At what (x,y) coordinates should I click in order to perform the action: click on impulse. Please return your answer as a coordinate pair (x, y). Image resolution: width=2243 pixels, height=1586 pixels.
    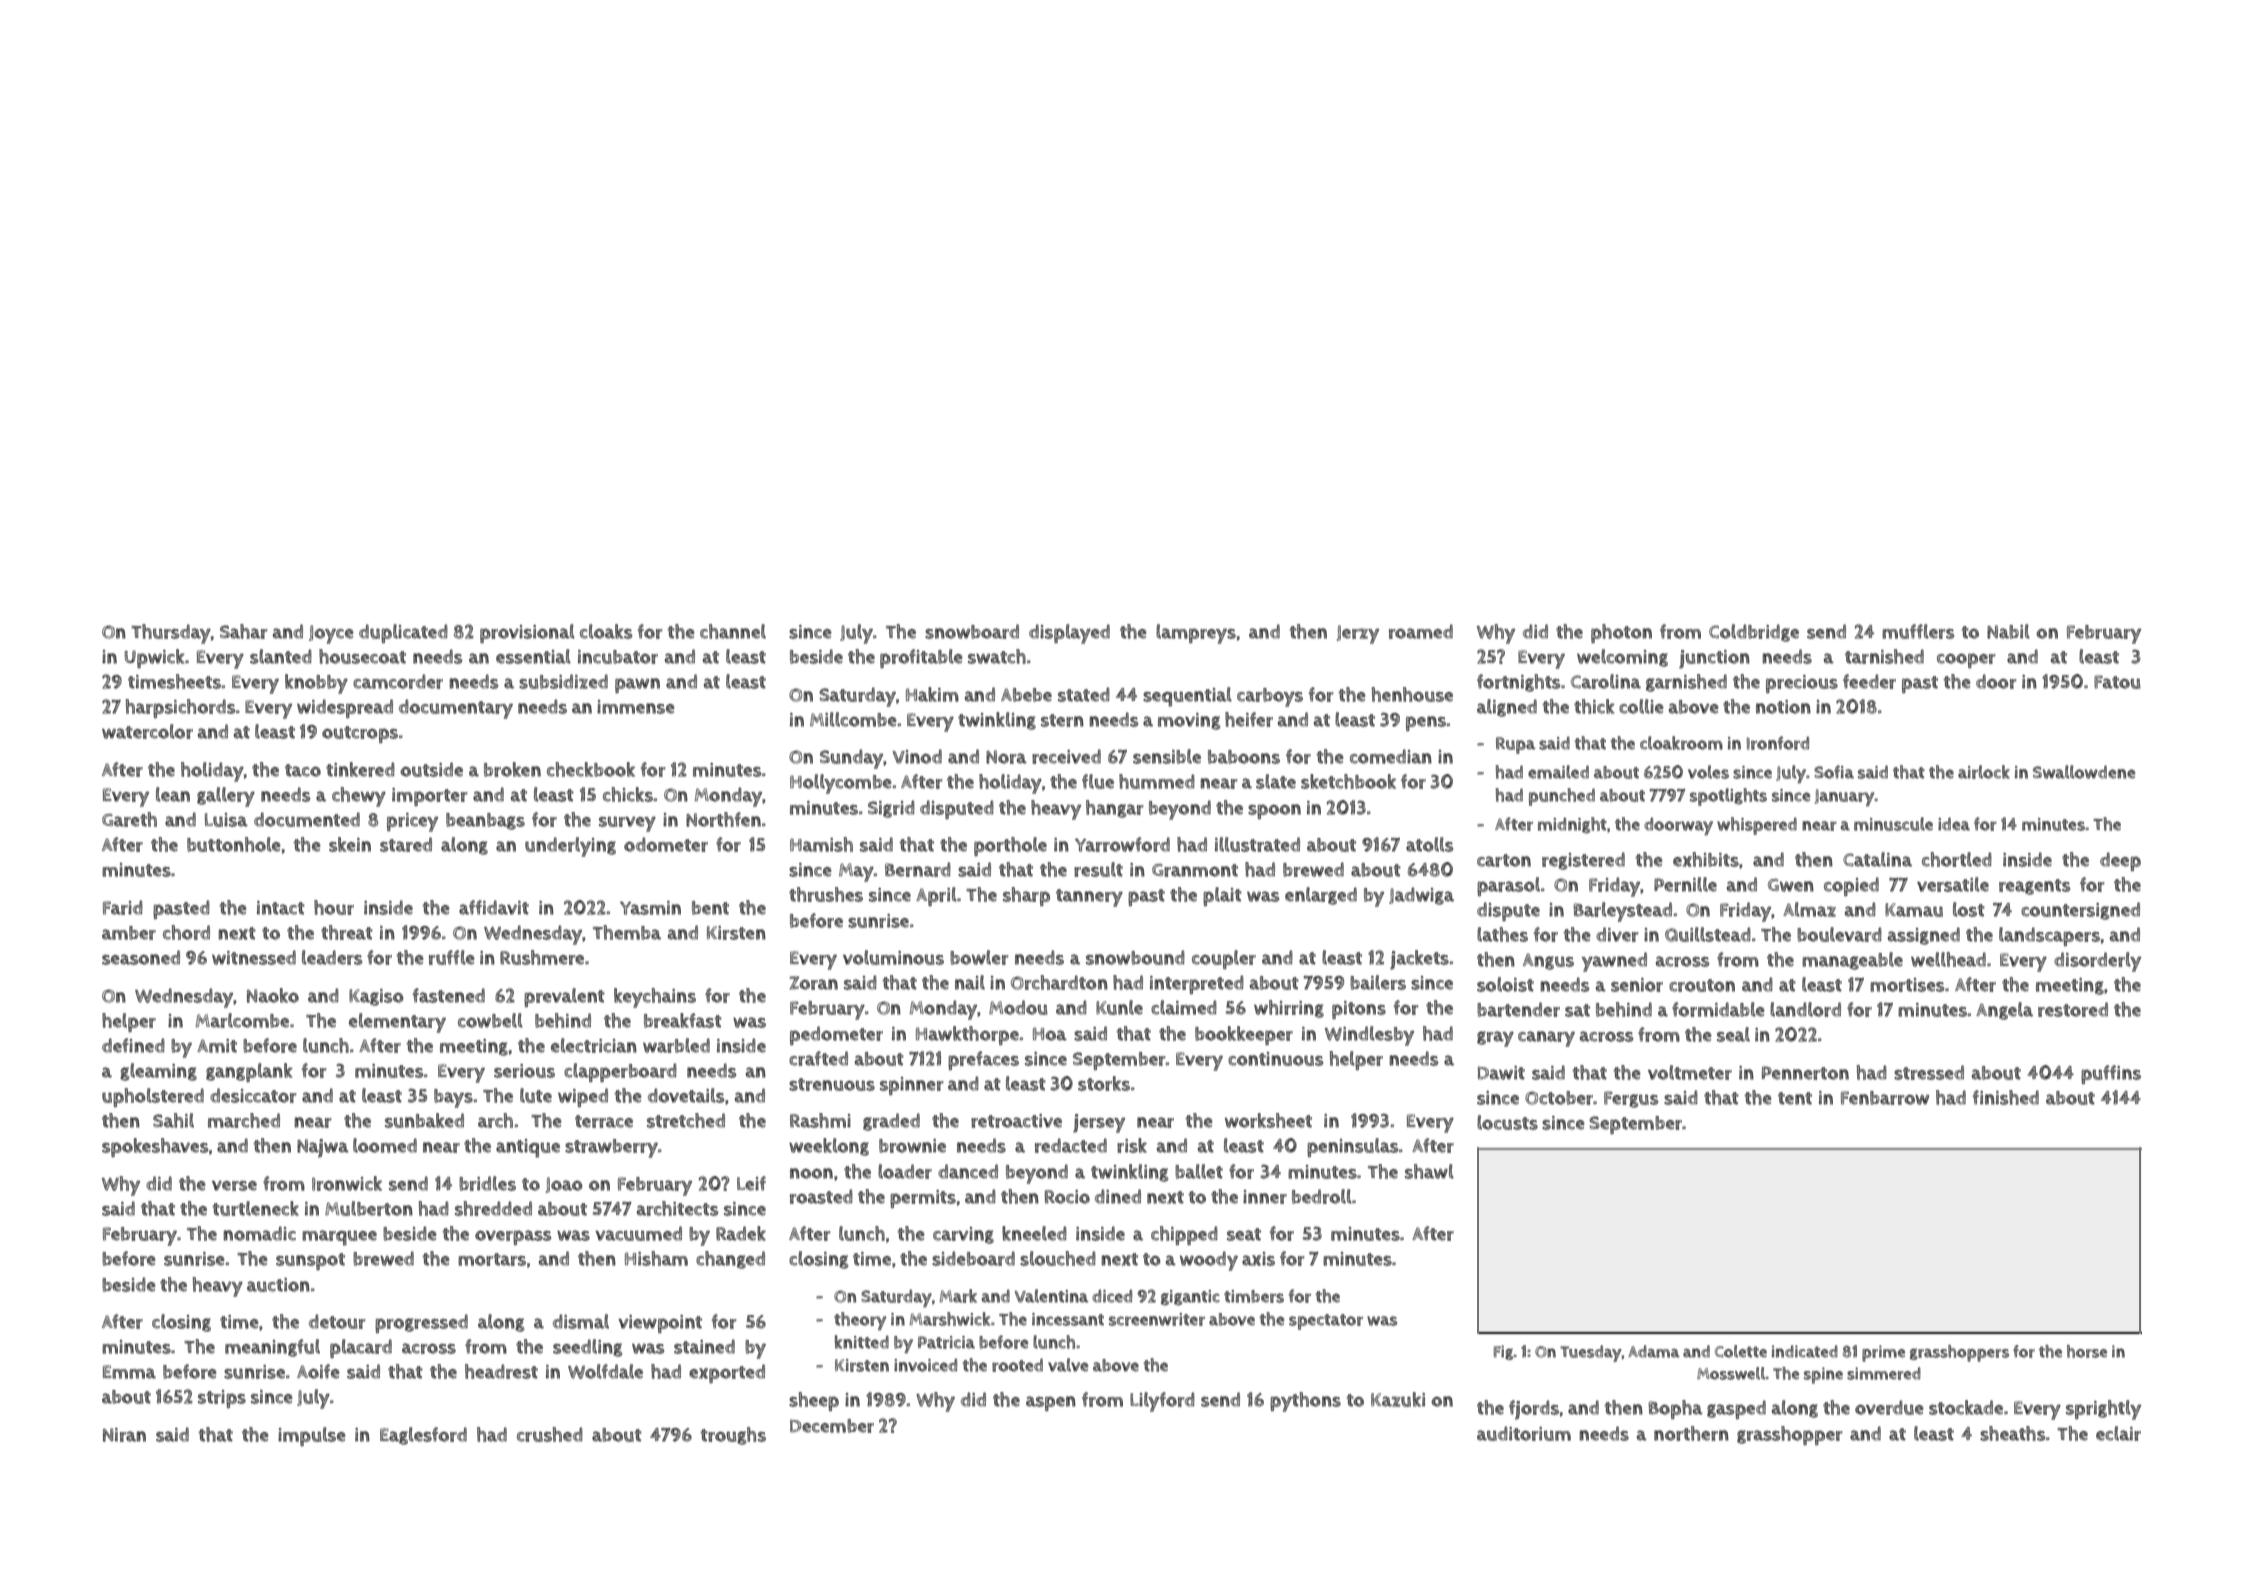
    Looking at the image, I should click on (312, 1436).
